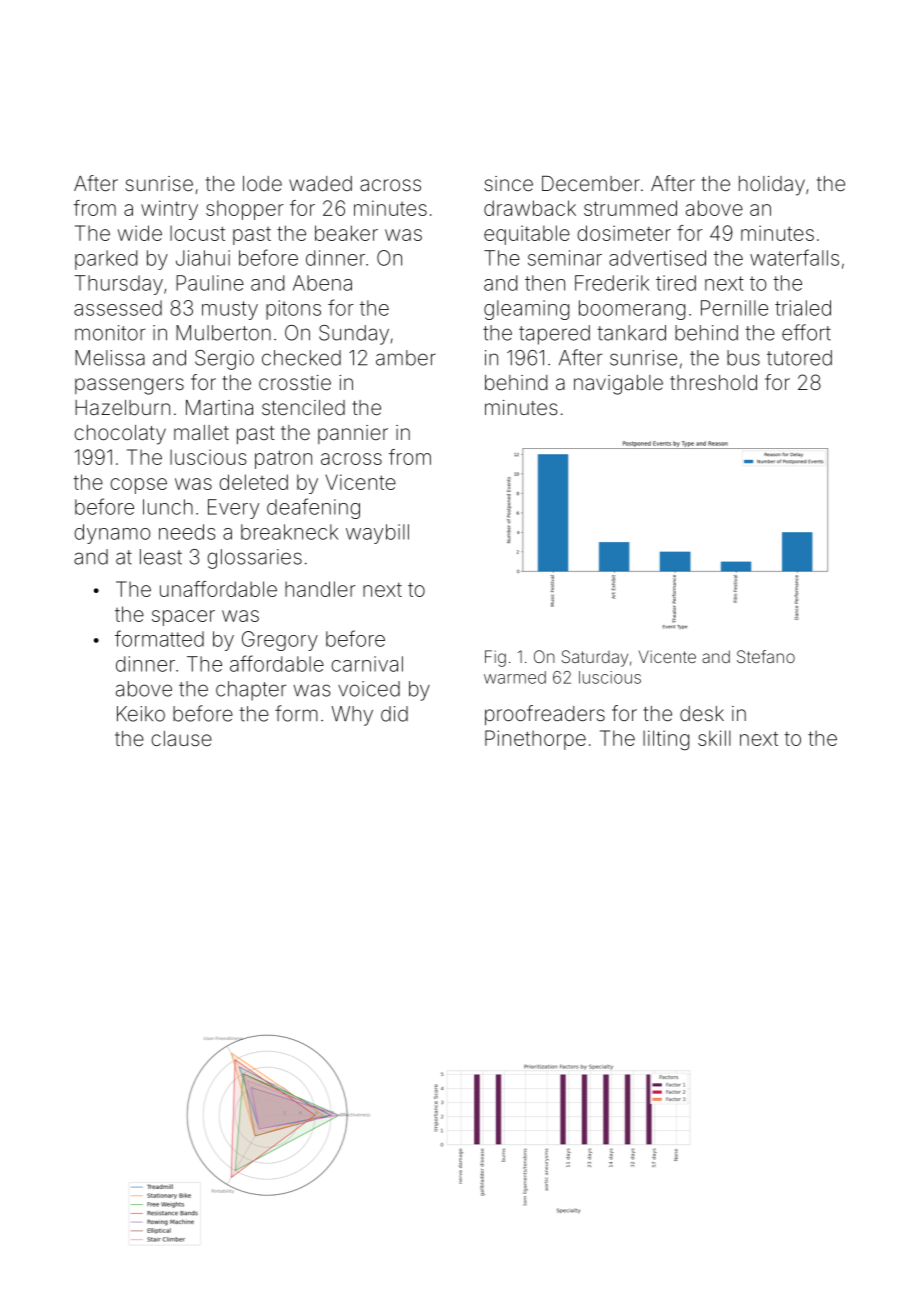 This document has width=924, height=1311. What do you see at coordinates (181, 738) in the document?
I see `clause` at bounding box center [181, 738].
